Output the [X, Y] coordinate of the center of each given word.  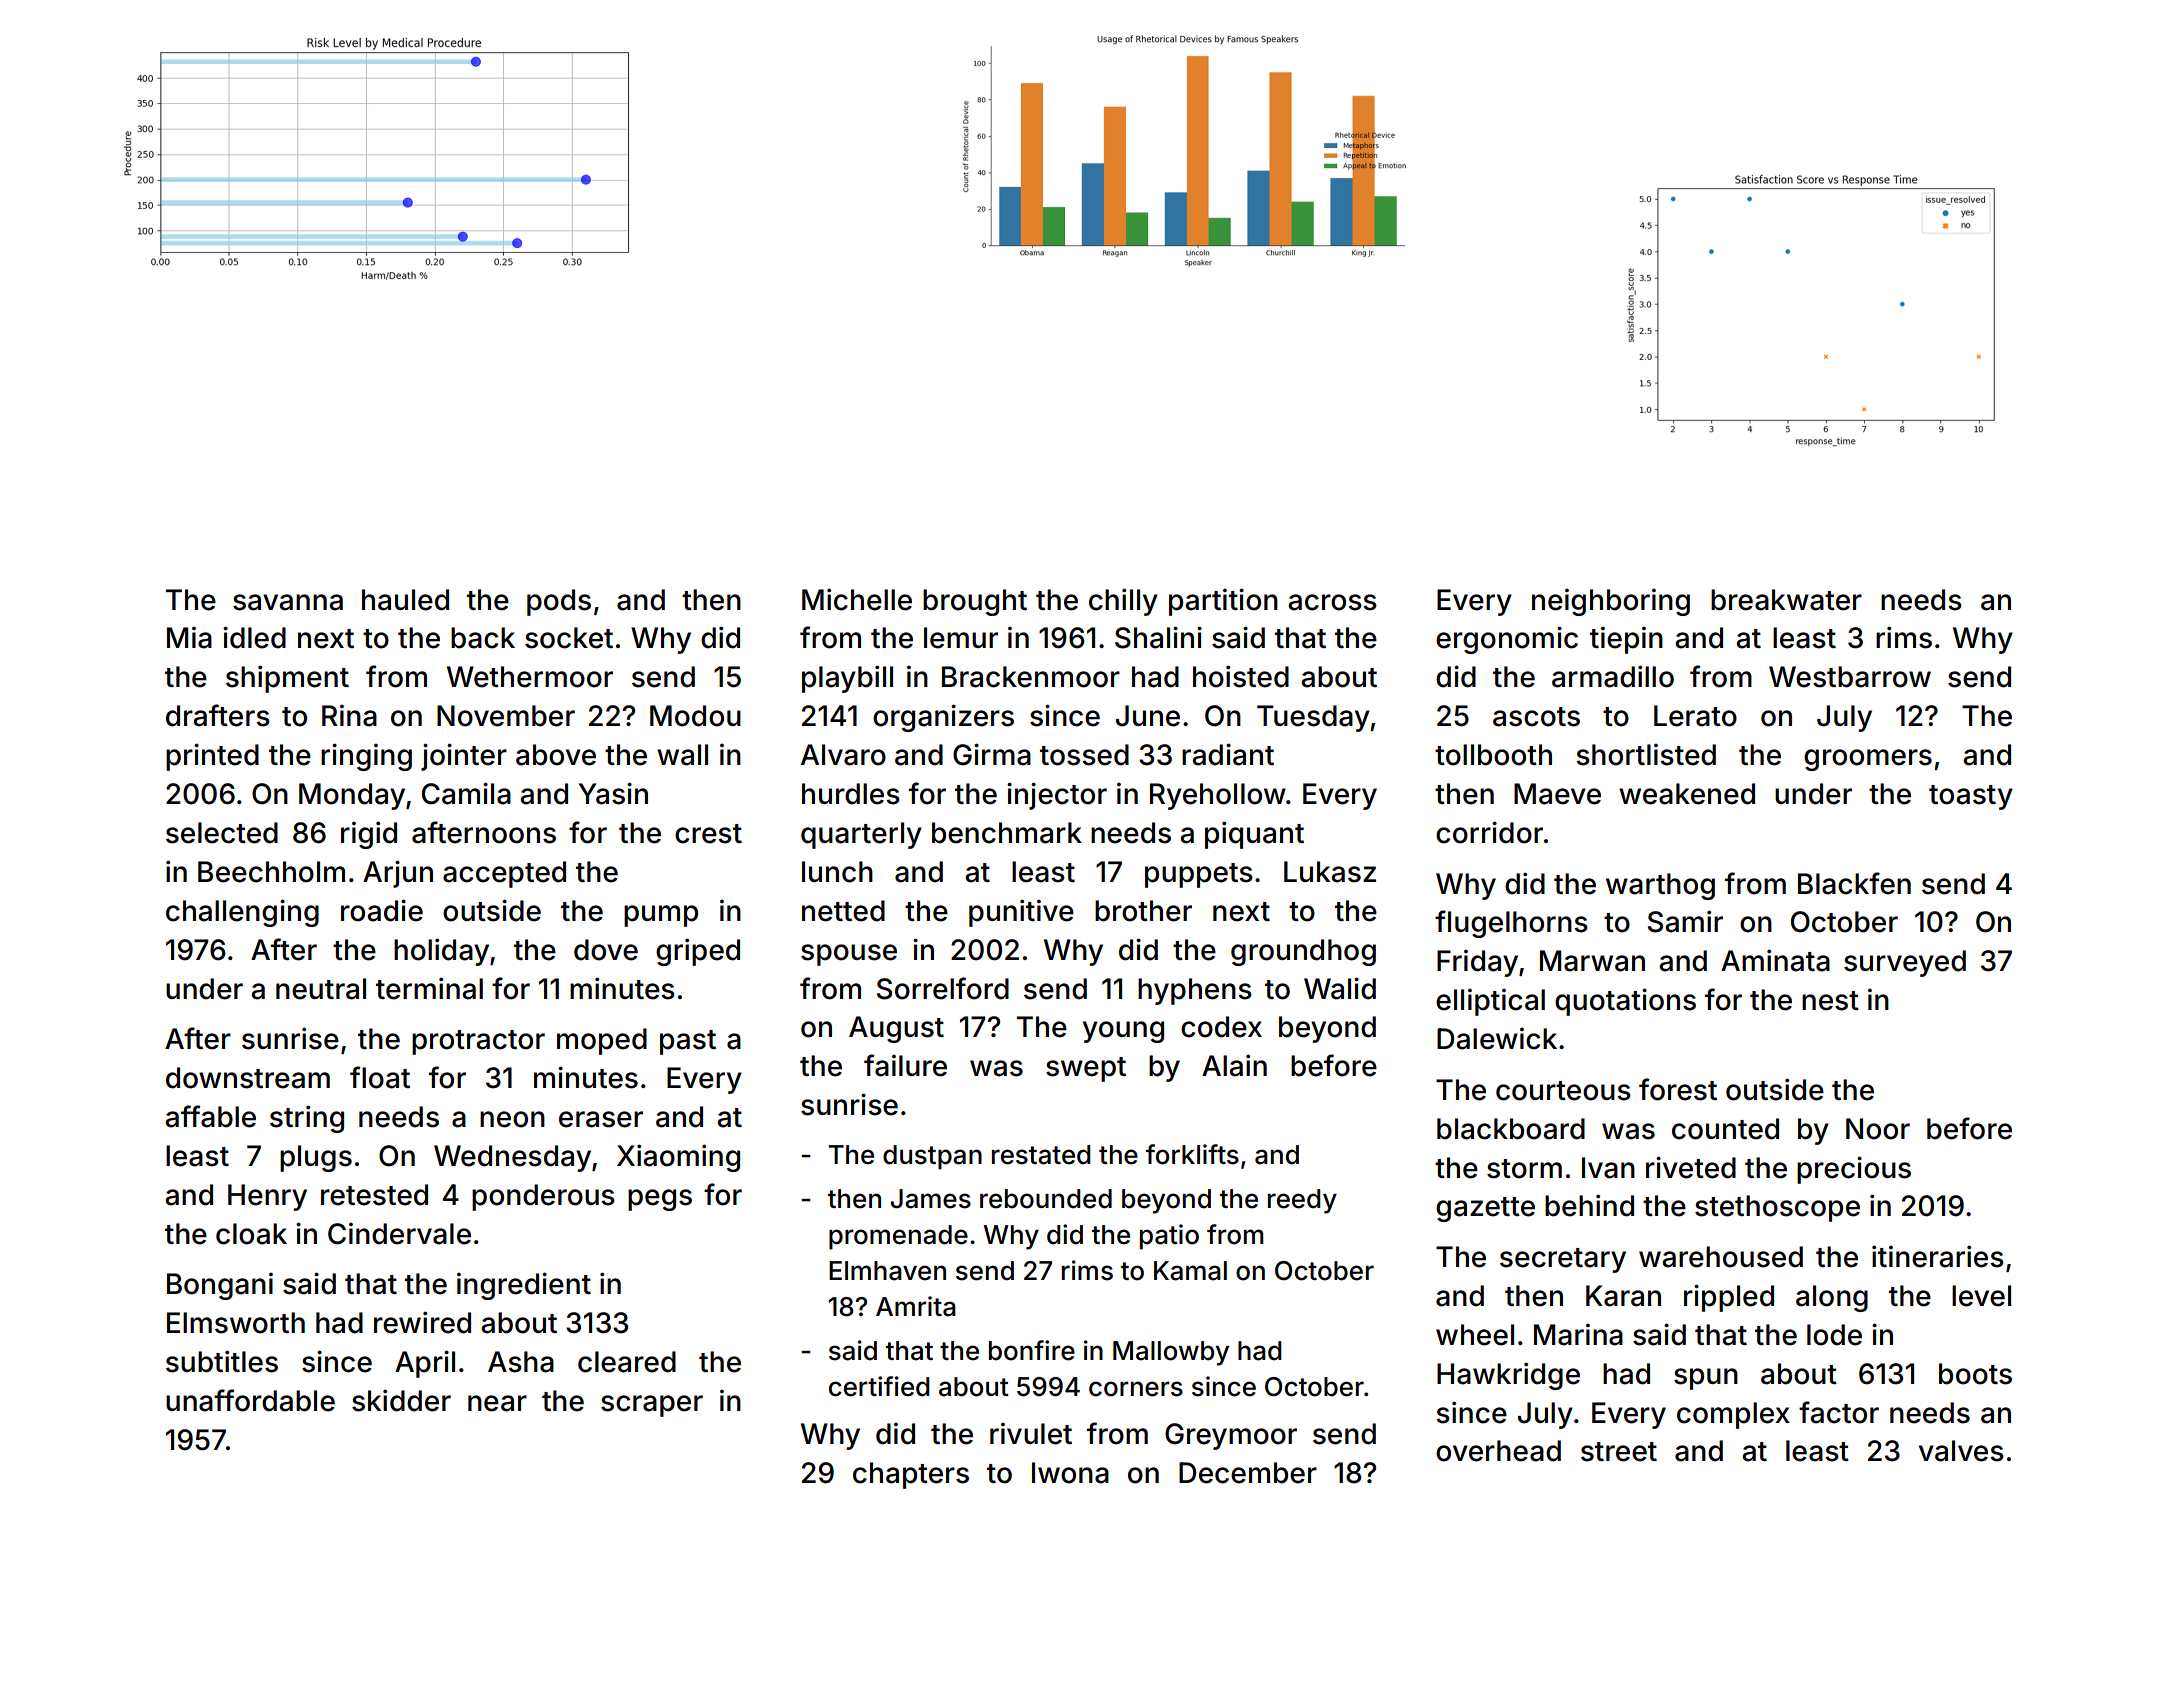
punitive [1021, 913]
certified [879, 1386]
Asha [521, 1362]
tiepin [1626, 640]
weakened [1687, 794]
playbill [847, 679]
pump [661, 916]
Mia [189, 637]
